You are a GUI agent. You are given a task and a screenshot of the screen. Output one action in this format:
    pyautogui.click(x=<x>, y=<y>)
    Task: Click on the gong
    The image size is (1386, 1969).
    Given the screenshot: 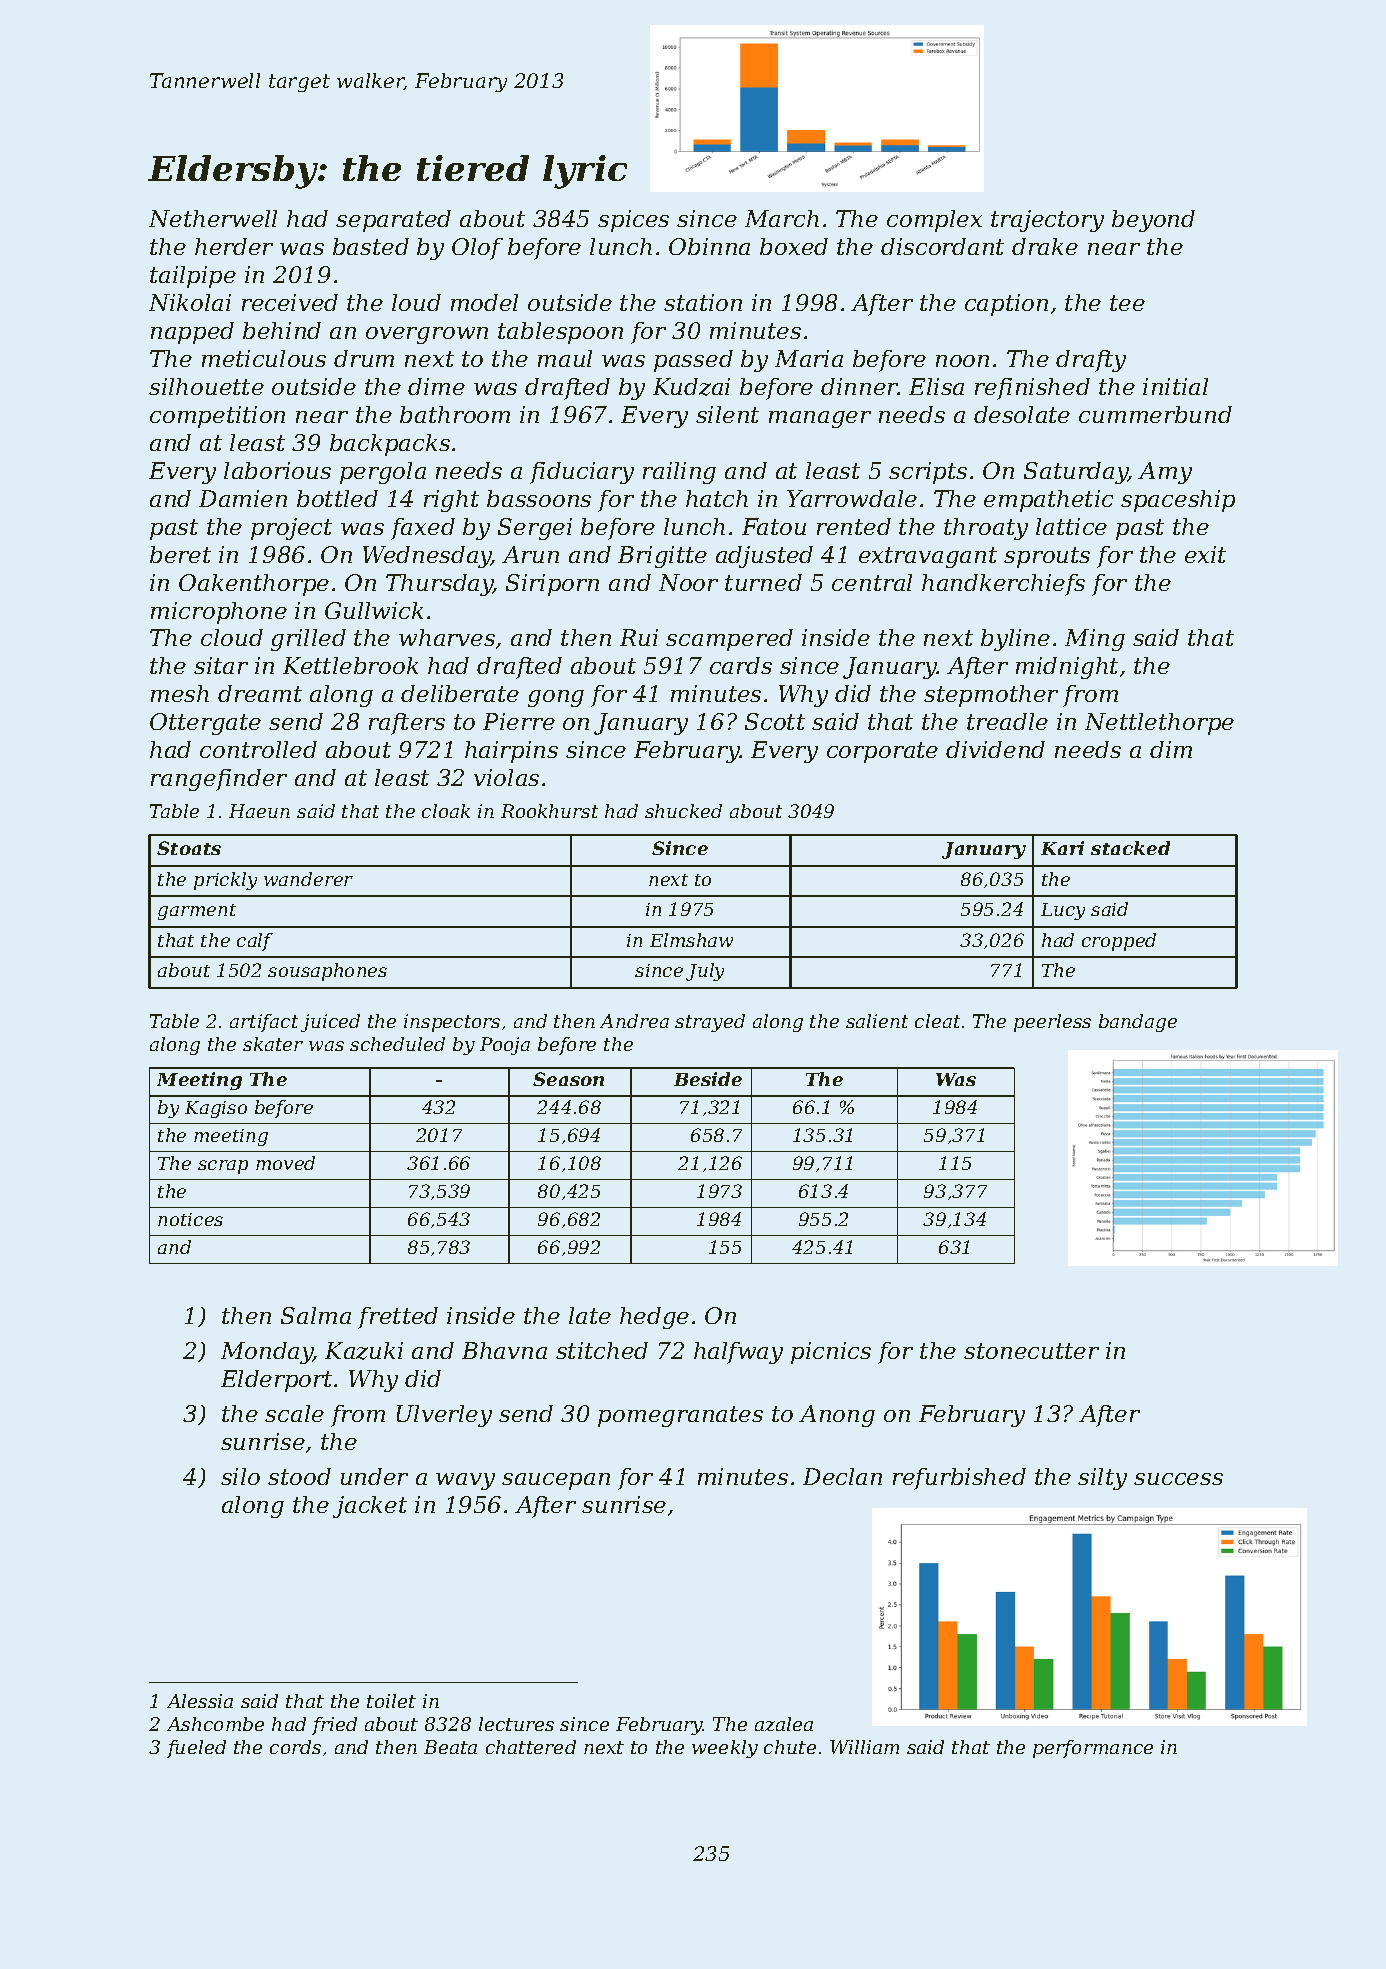 What is the action you would take?
    pyautogui.click(x=556, y=698)
